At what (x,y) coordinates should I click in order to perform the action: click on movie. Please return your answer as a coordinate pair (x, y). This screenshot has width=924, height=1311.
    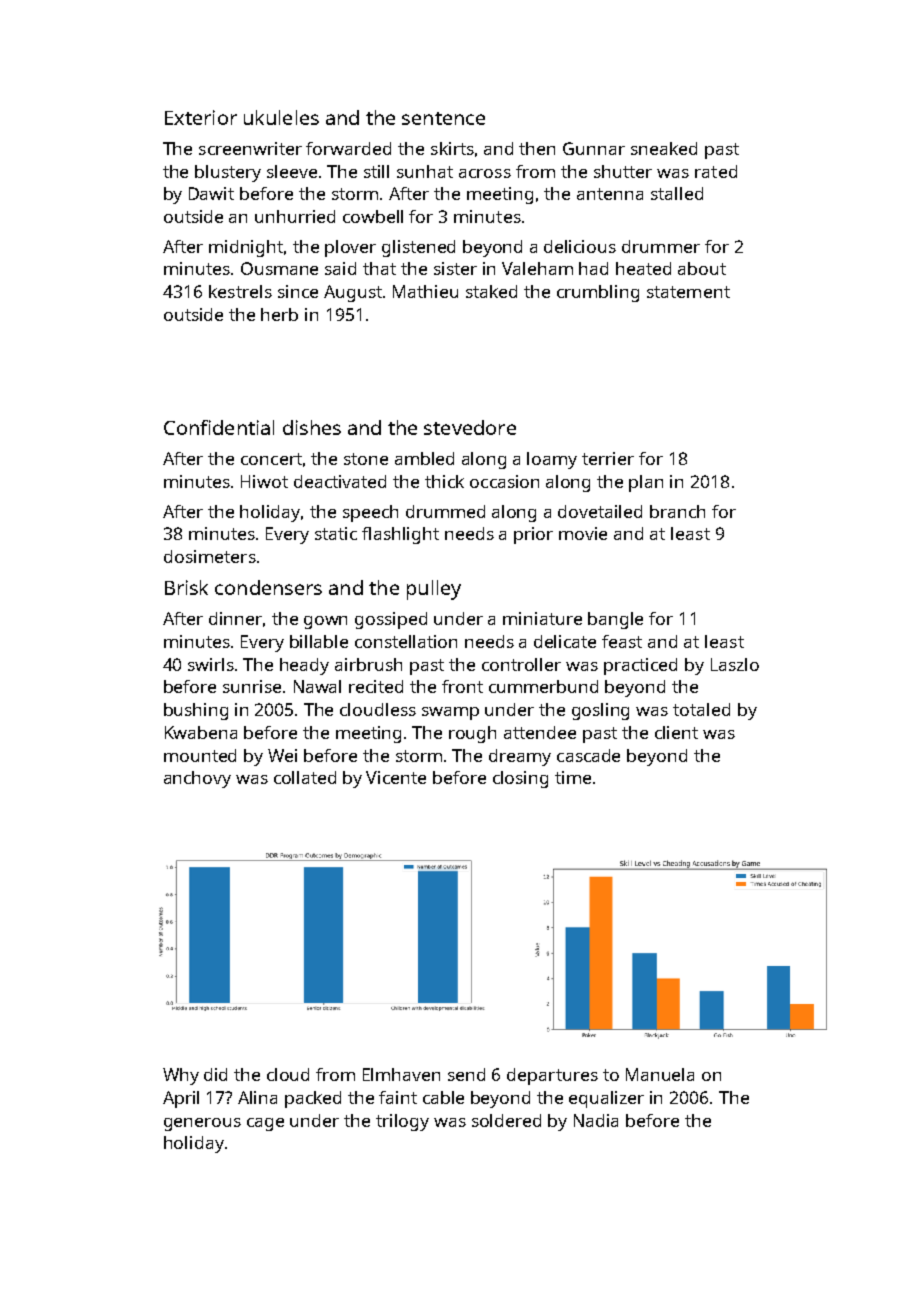
    Looking at the image, I should click on (583, 533).
